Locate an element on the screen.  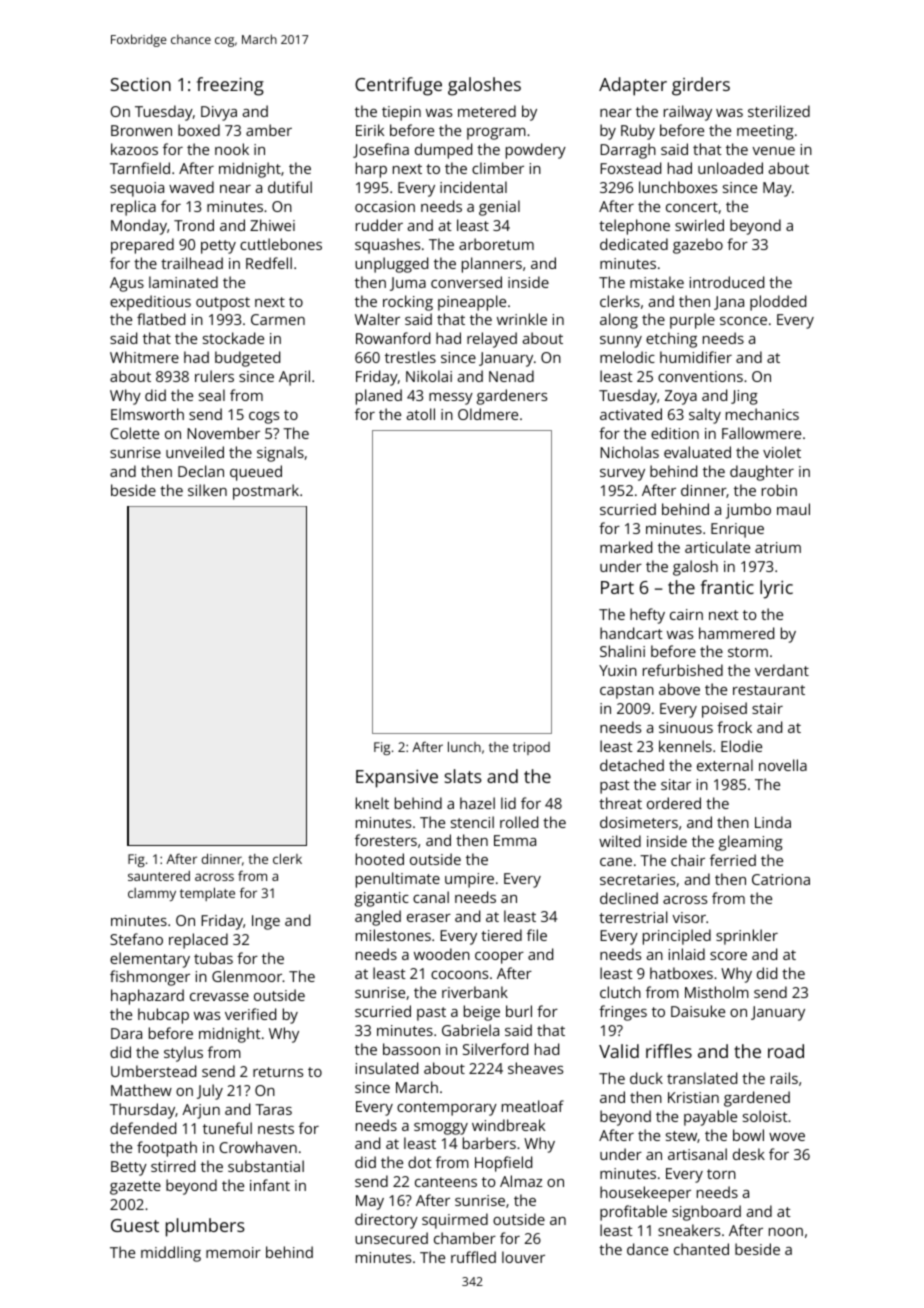
Nikolai is located at coordinates (429, 376).
